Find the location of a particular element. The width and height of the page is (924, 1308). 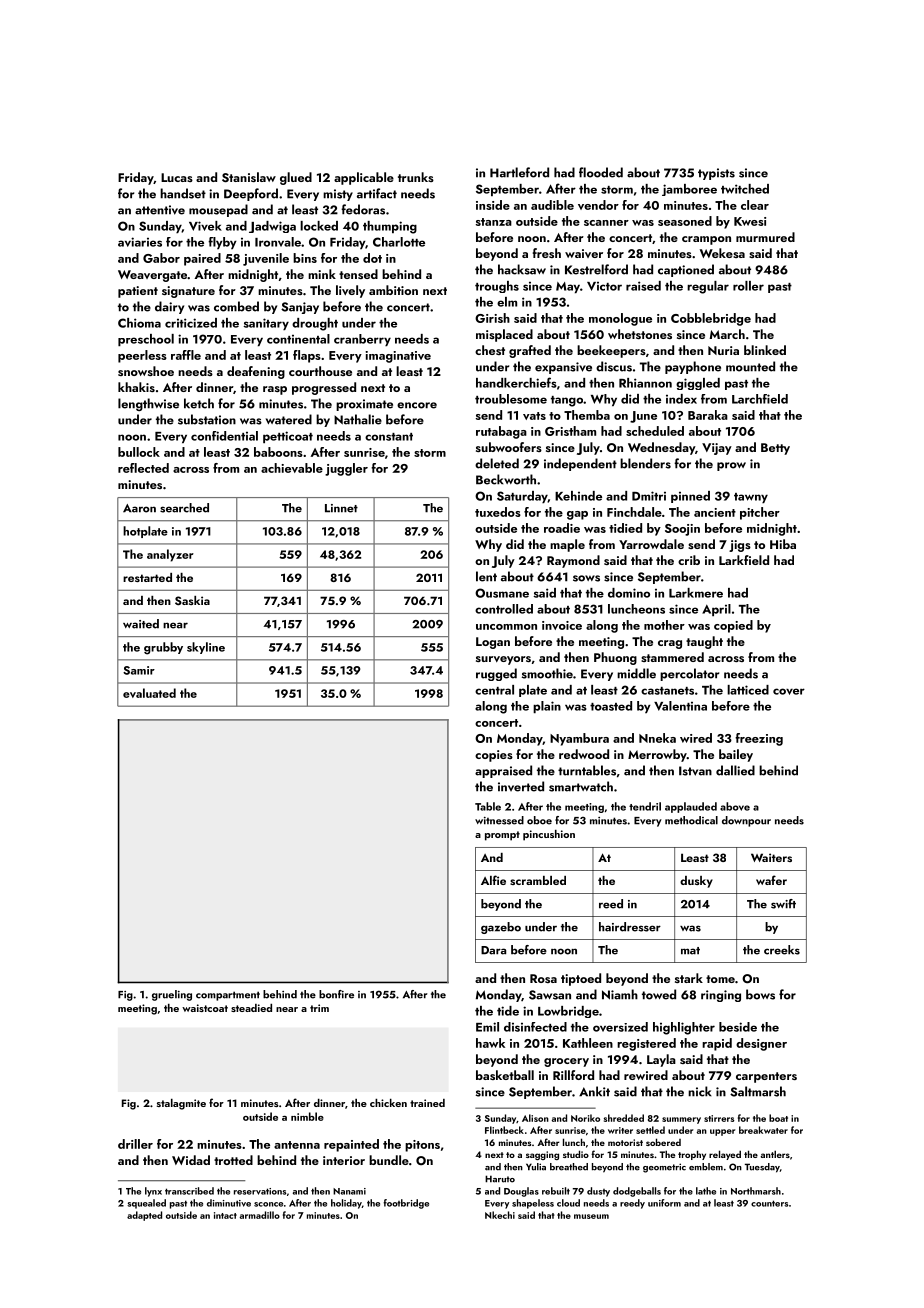

Betty is located at coordinates (775, 449).
